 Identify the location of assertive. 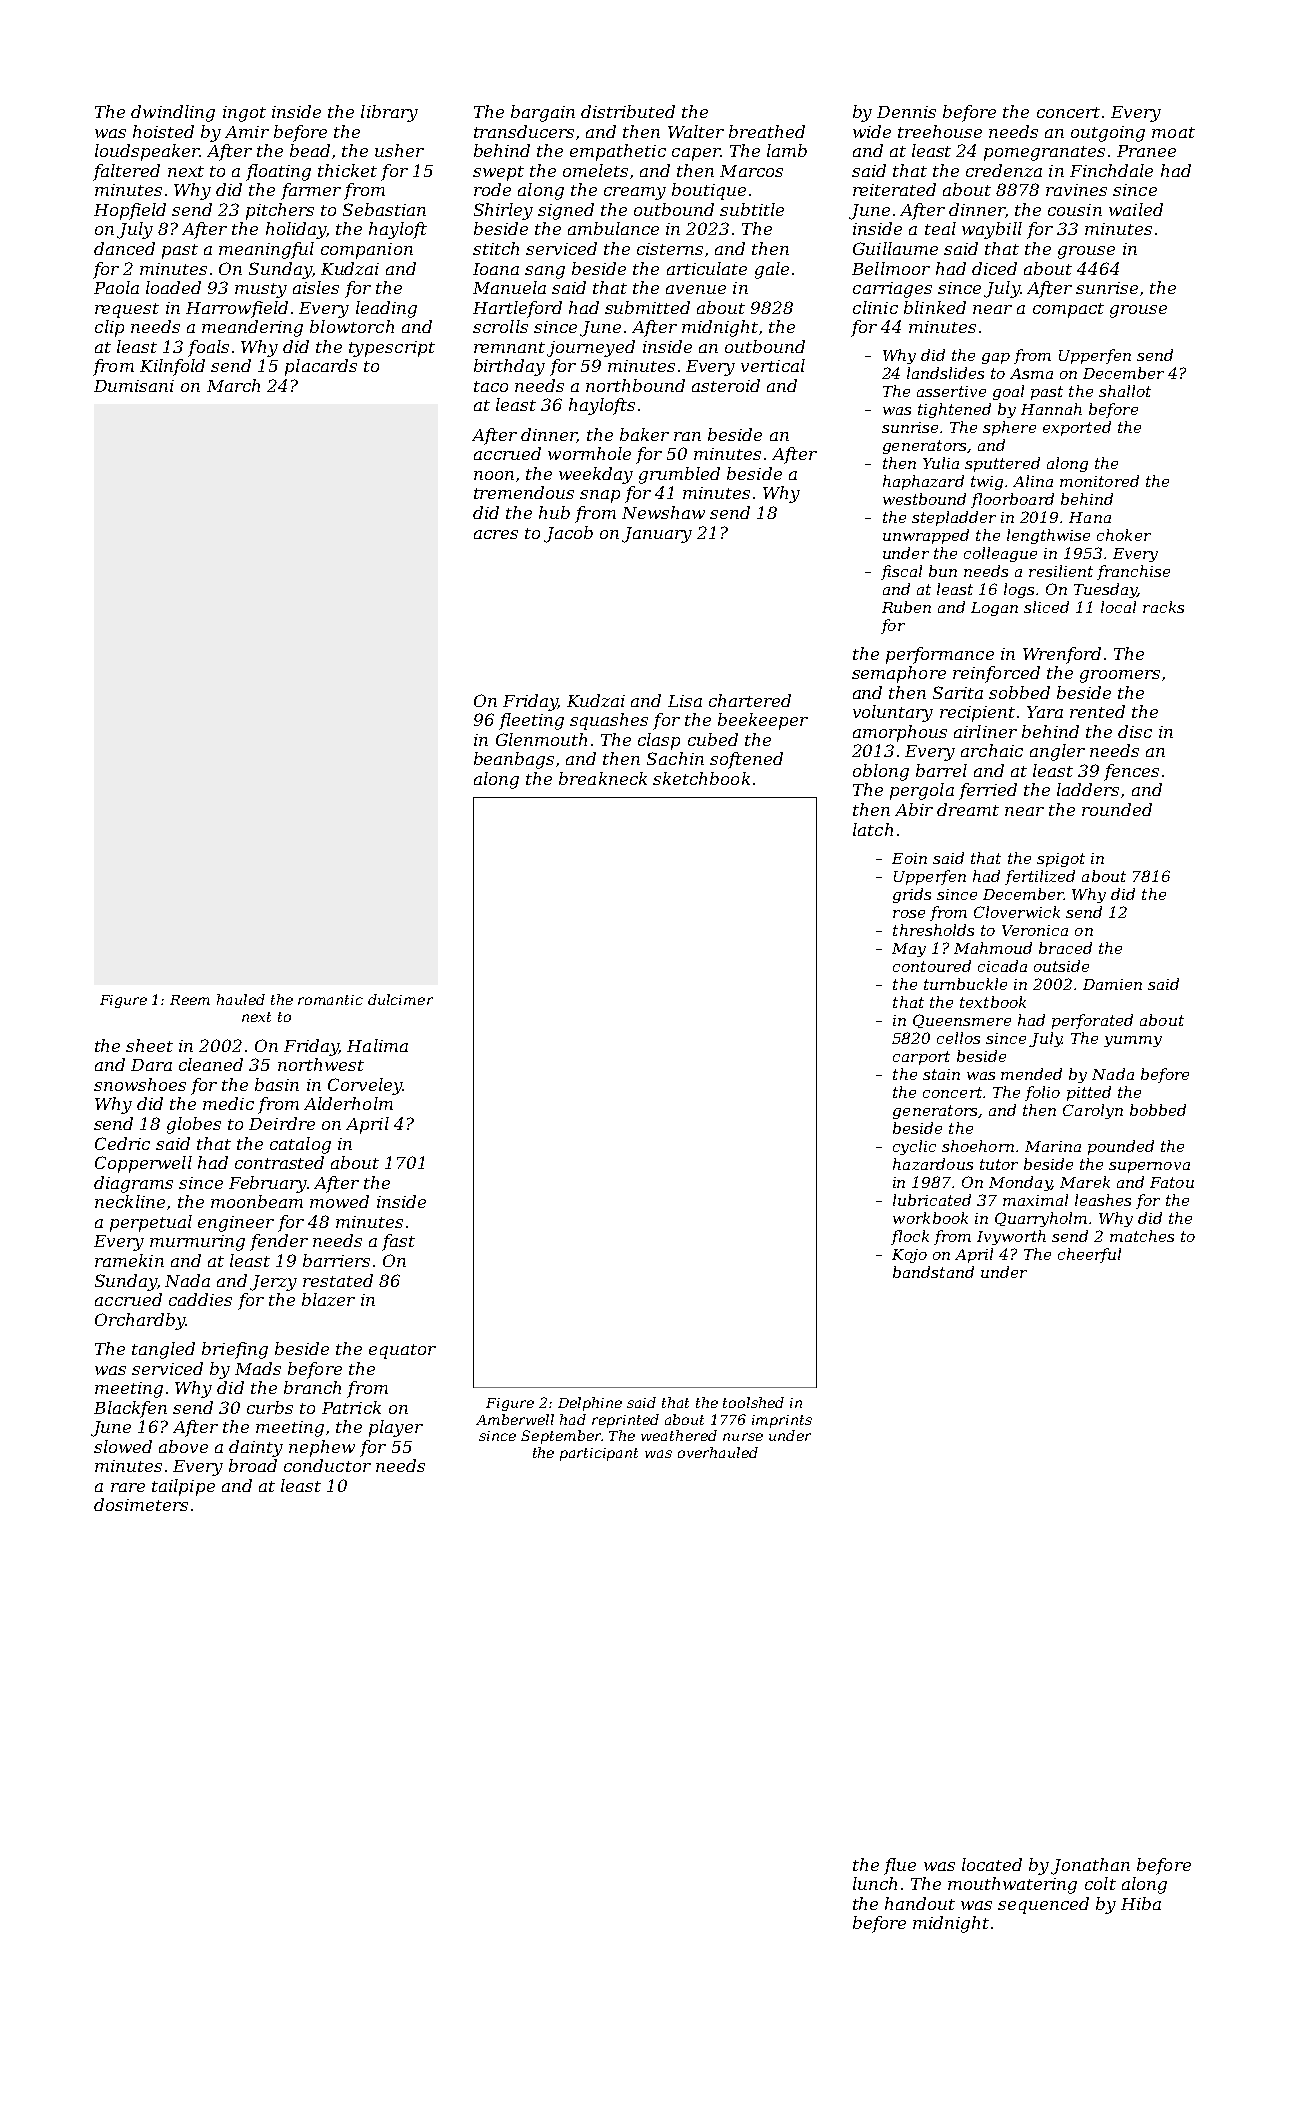
(951, 391).
